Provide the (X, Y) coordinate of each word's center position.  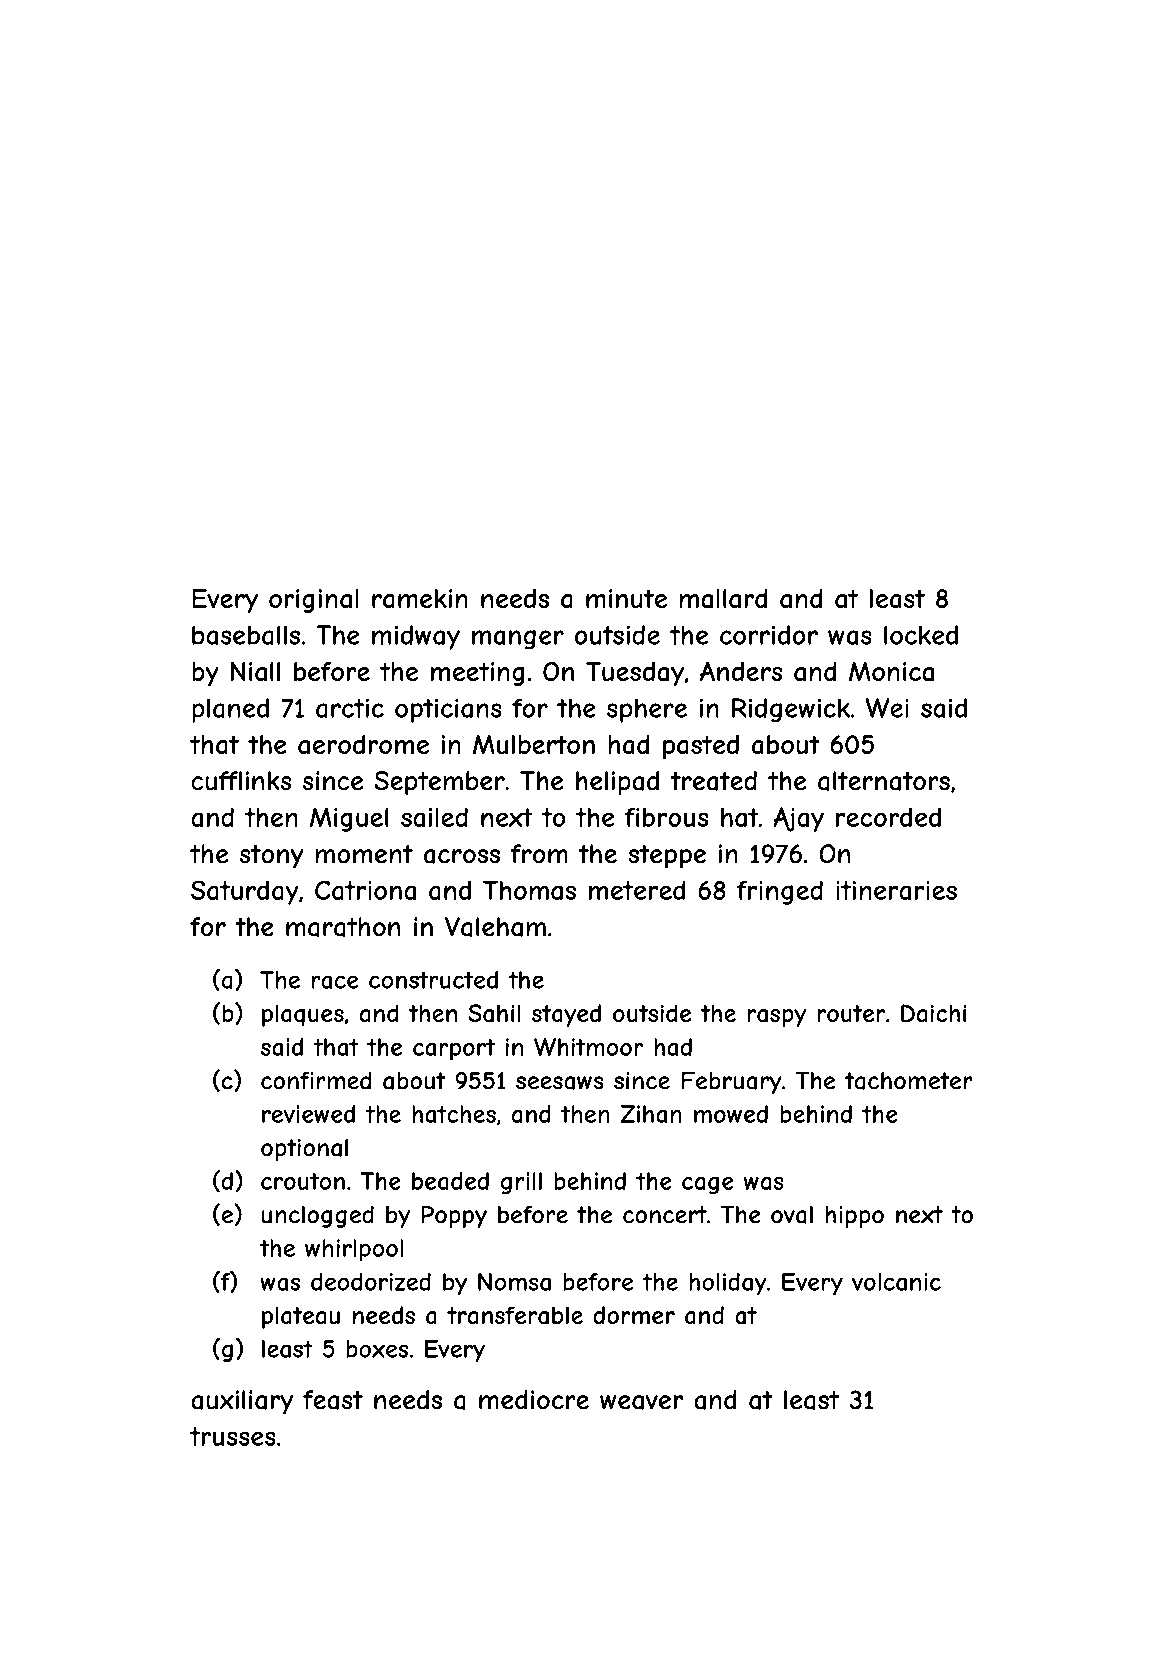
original (314, 601)
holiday (728, 1284)
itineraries (896, 890)
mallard (723, 599)
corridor (769, 635)
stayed (566, 1015)
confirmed (316, 1081)
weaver (641, 1402)
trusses (233, 1436)
